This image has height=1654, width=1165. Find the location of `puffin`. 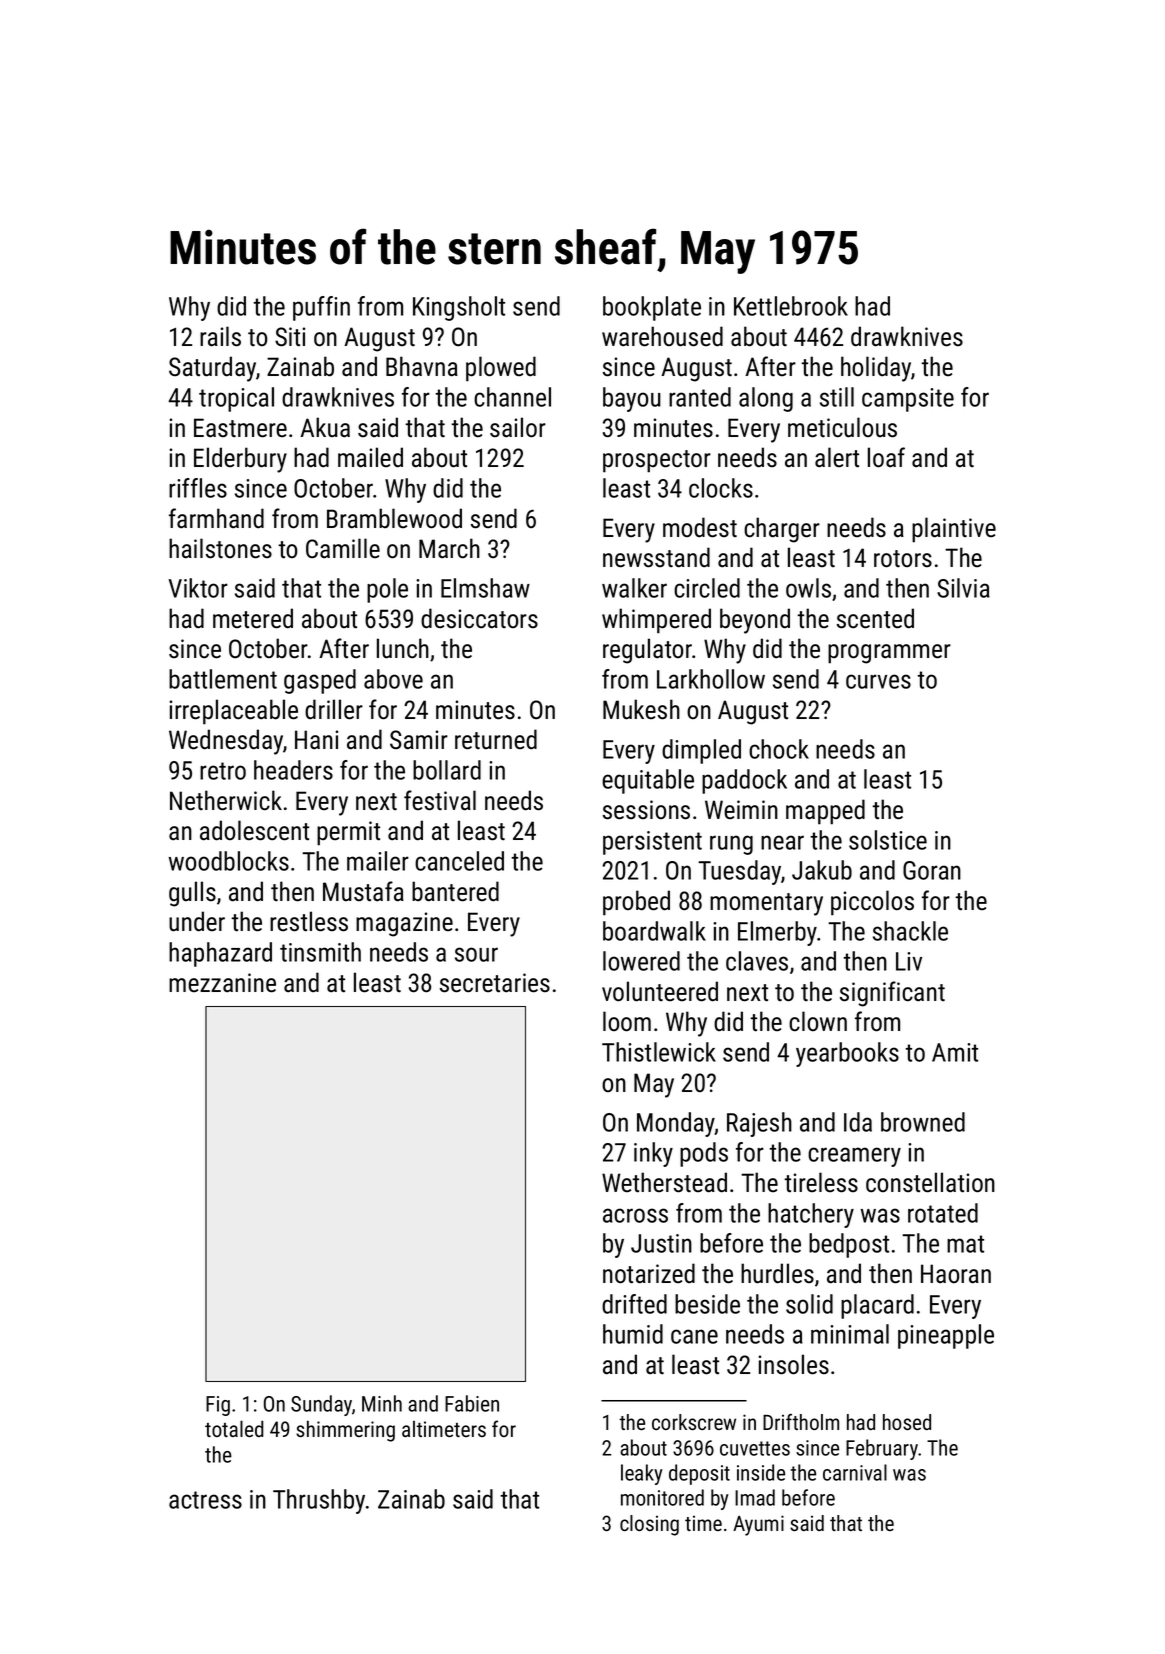

puffin is located at coordinates (321, 308).
